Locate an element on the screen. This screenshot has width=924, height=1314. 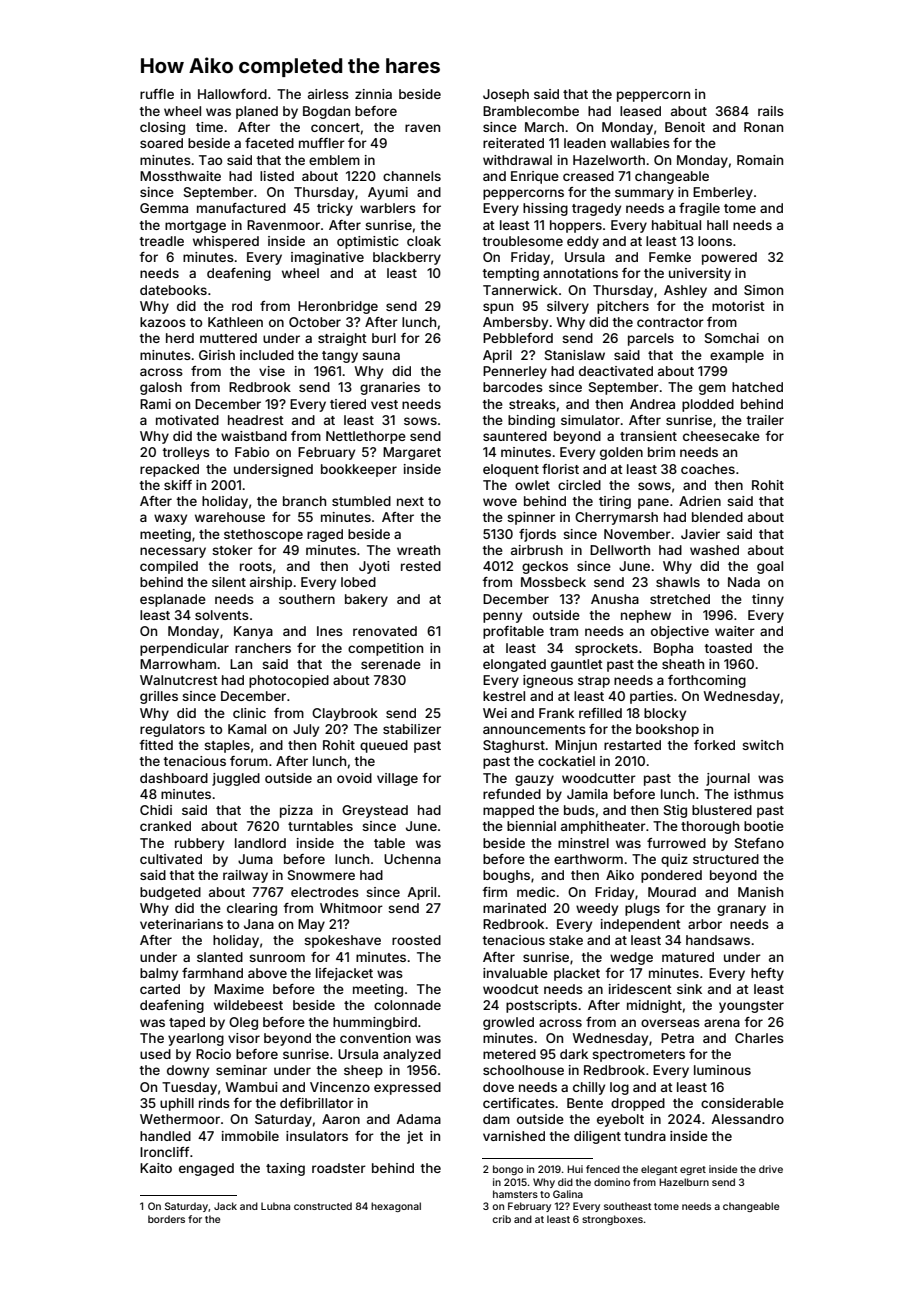
budgeted is located at coordinates (170, 893).
